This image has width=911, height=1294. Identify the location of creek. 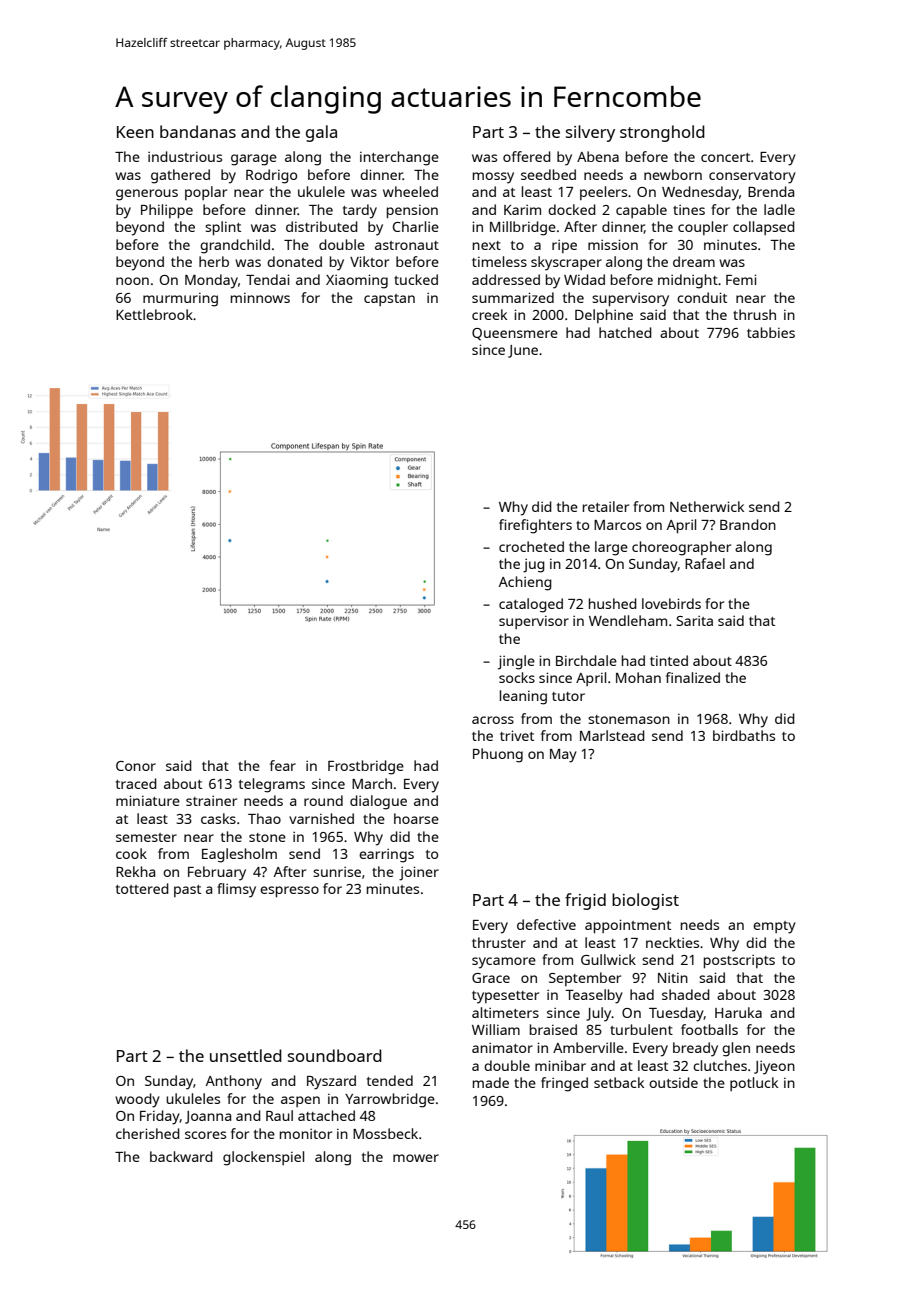
(489, 314).
